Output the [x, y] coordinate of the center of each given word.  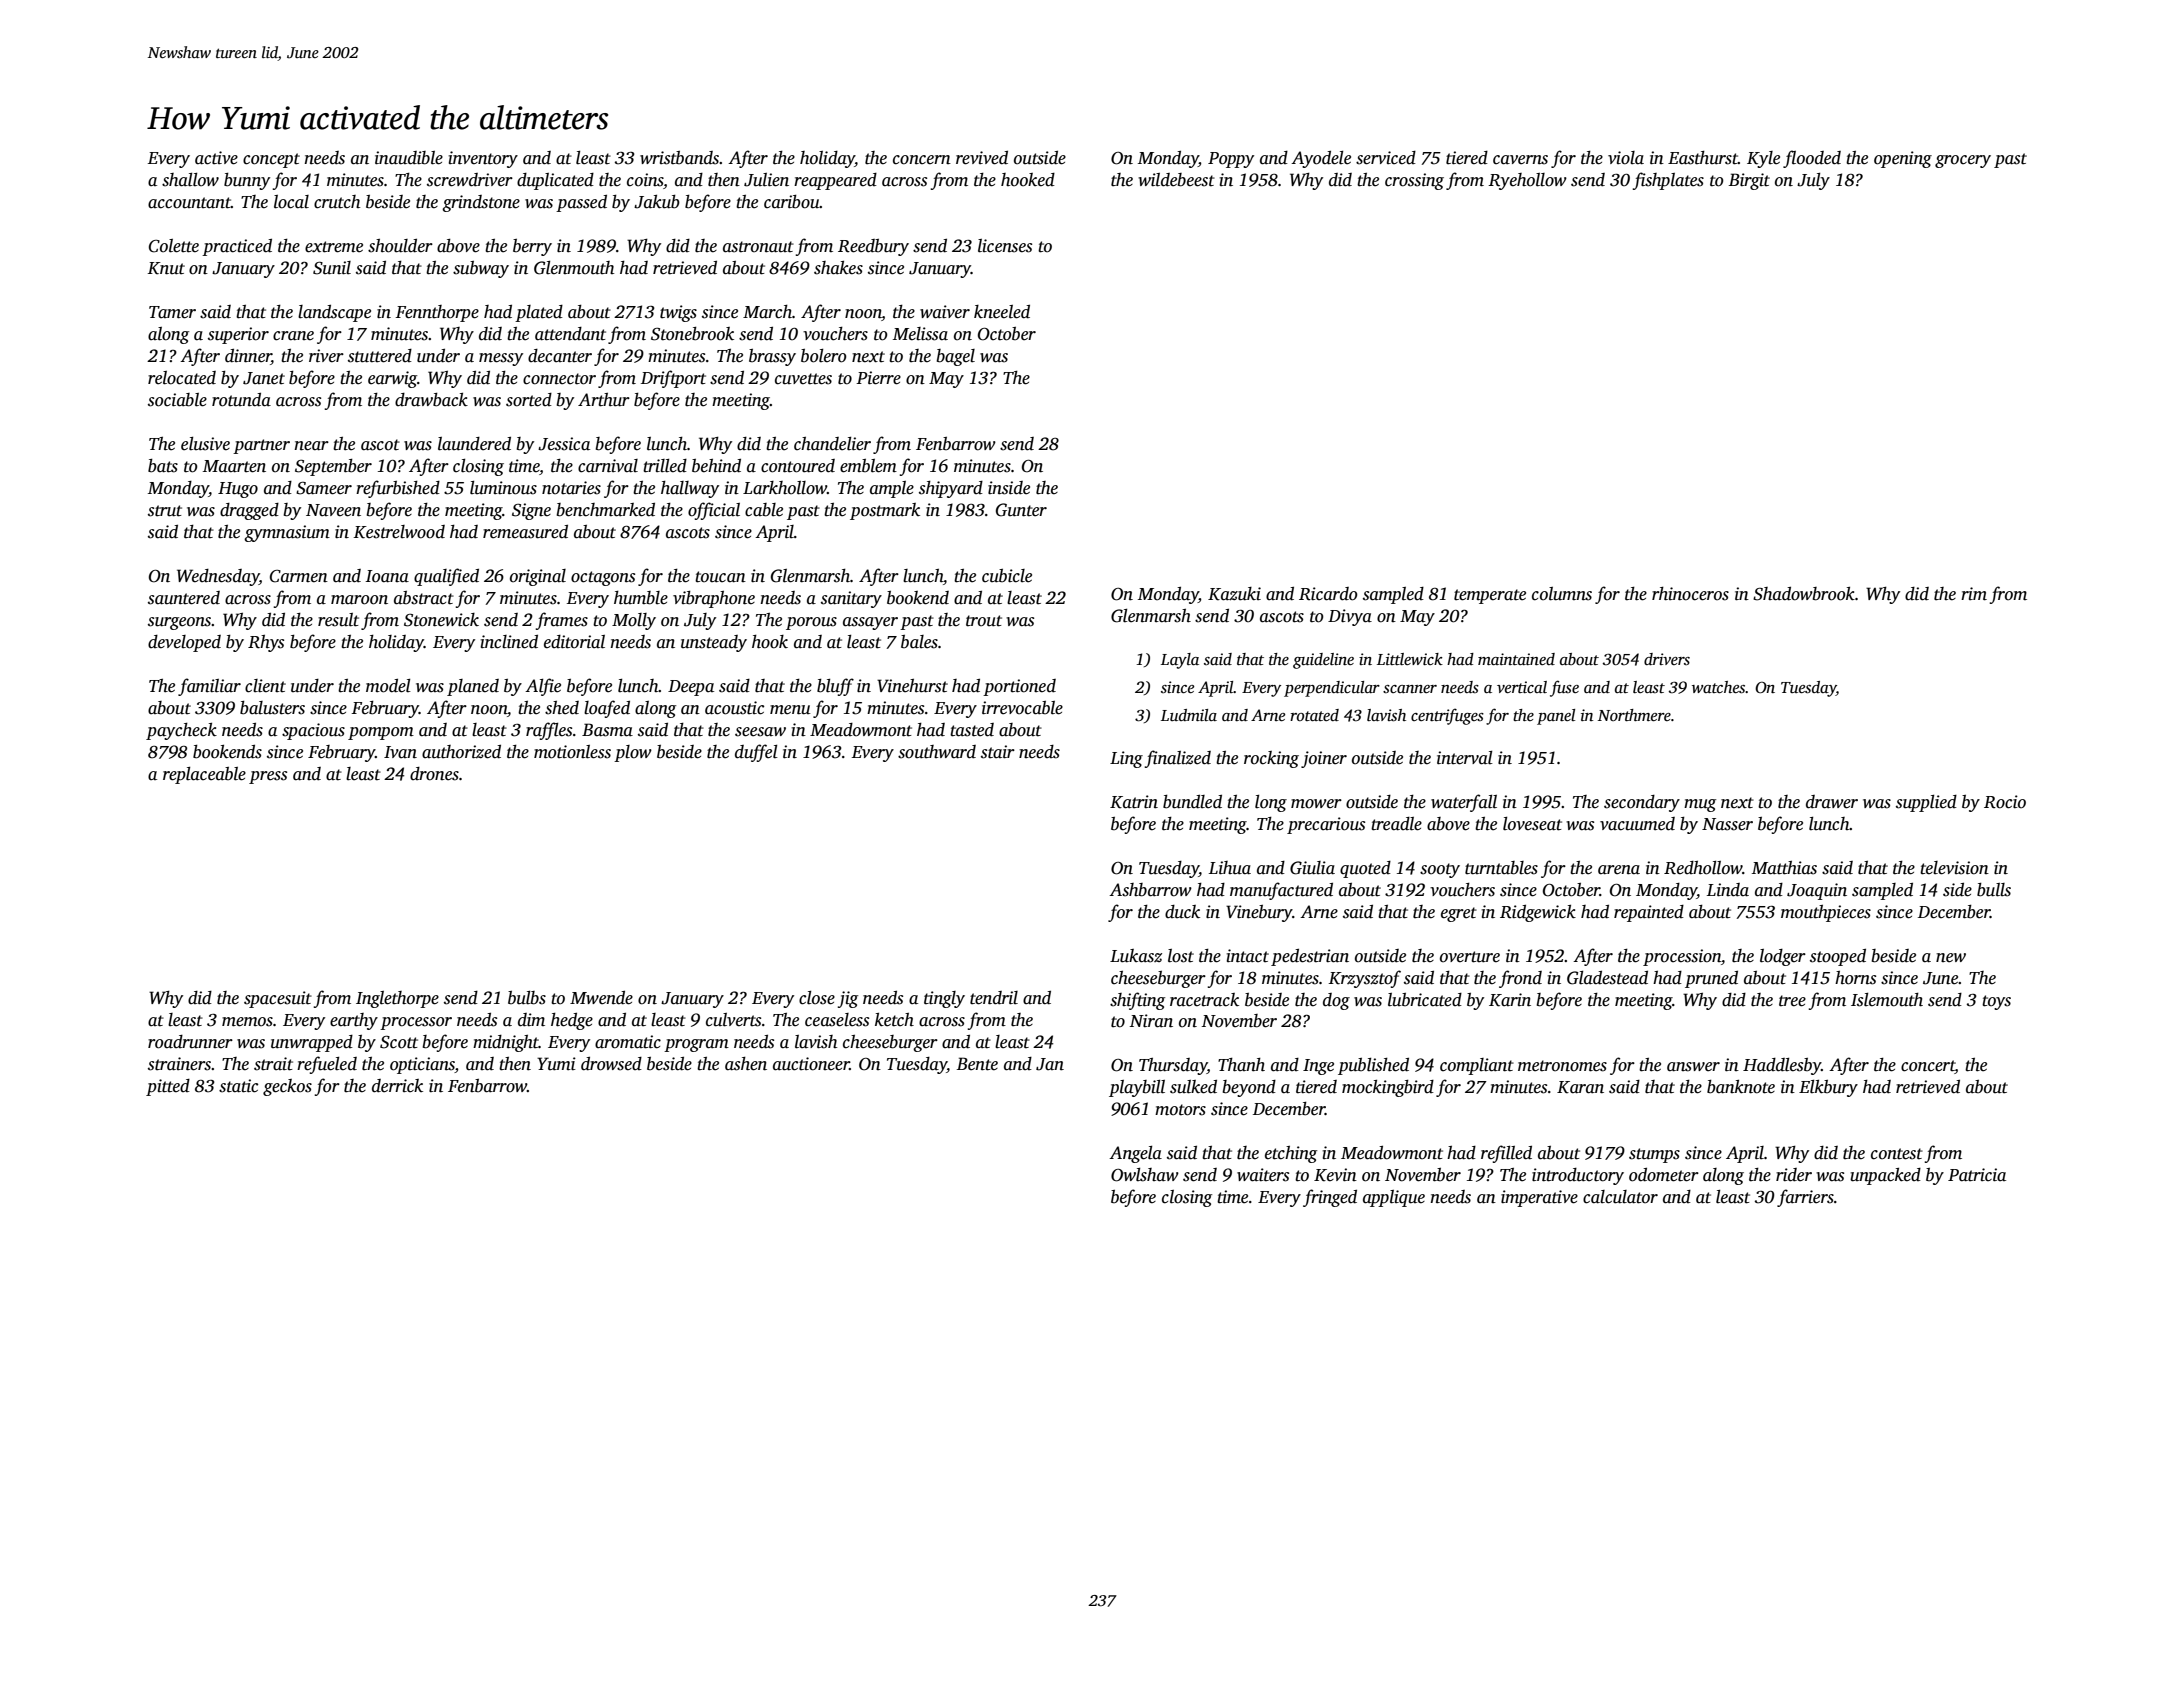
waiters [1263, 1175]
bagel [955, 357]
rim [1974, 594]
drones [434, 774]
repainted [1649, 913]
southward [937, 752]
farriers [1805, 1198]
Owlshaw [1145, 1175]
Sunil [332, 268]
